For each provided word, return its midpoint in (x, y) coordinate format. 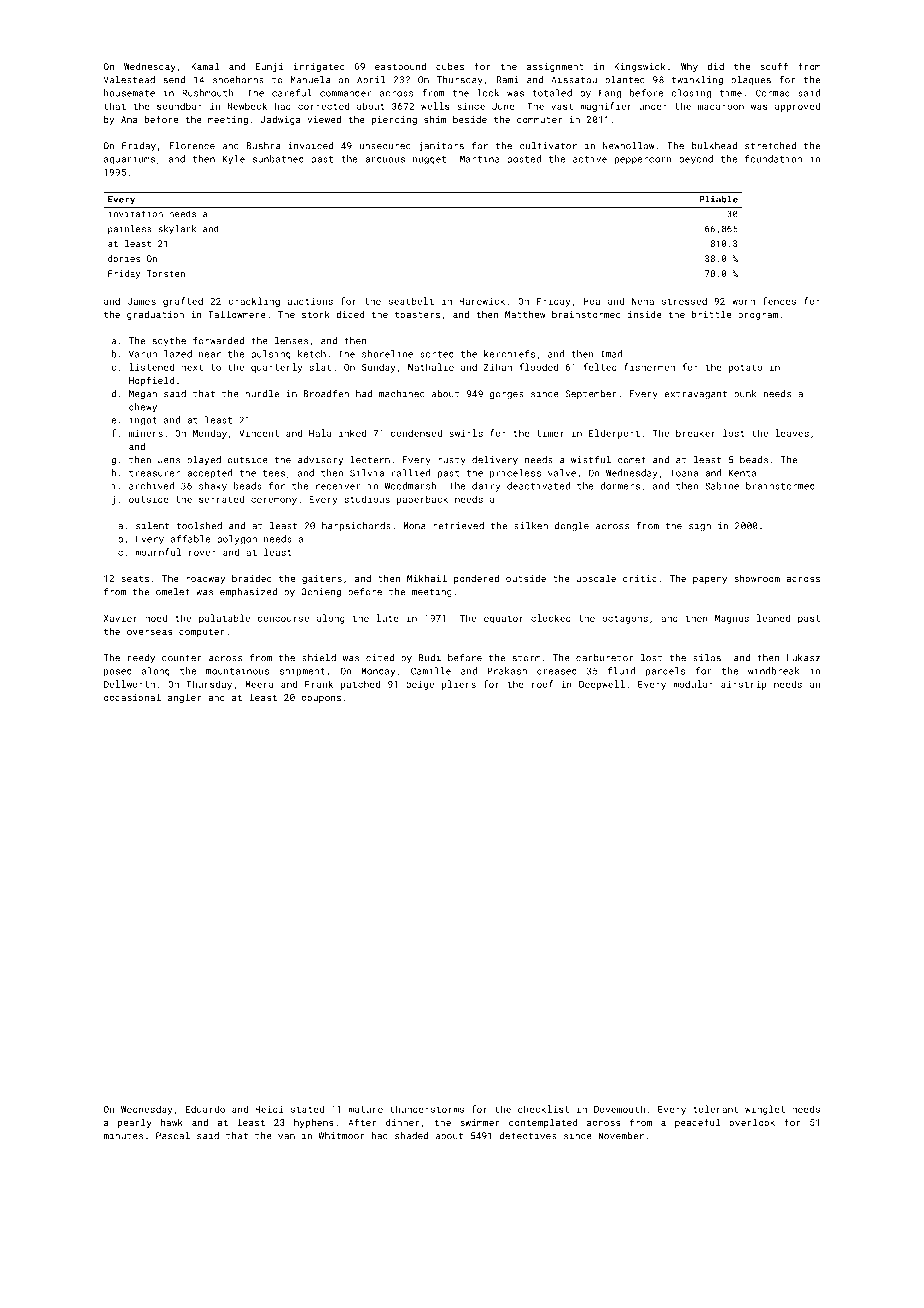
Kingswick (639, 67)
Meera (259, 684)
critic (640, 578)
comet (632, 460)
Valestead (129, 80)
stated (307, 1109)
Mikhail (427, 578)
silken (531, 526)
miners (146, 433)
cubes (450, 66)
